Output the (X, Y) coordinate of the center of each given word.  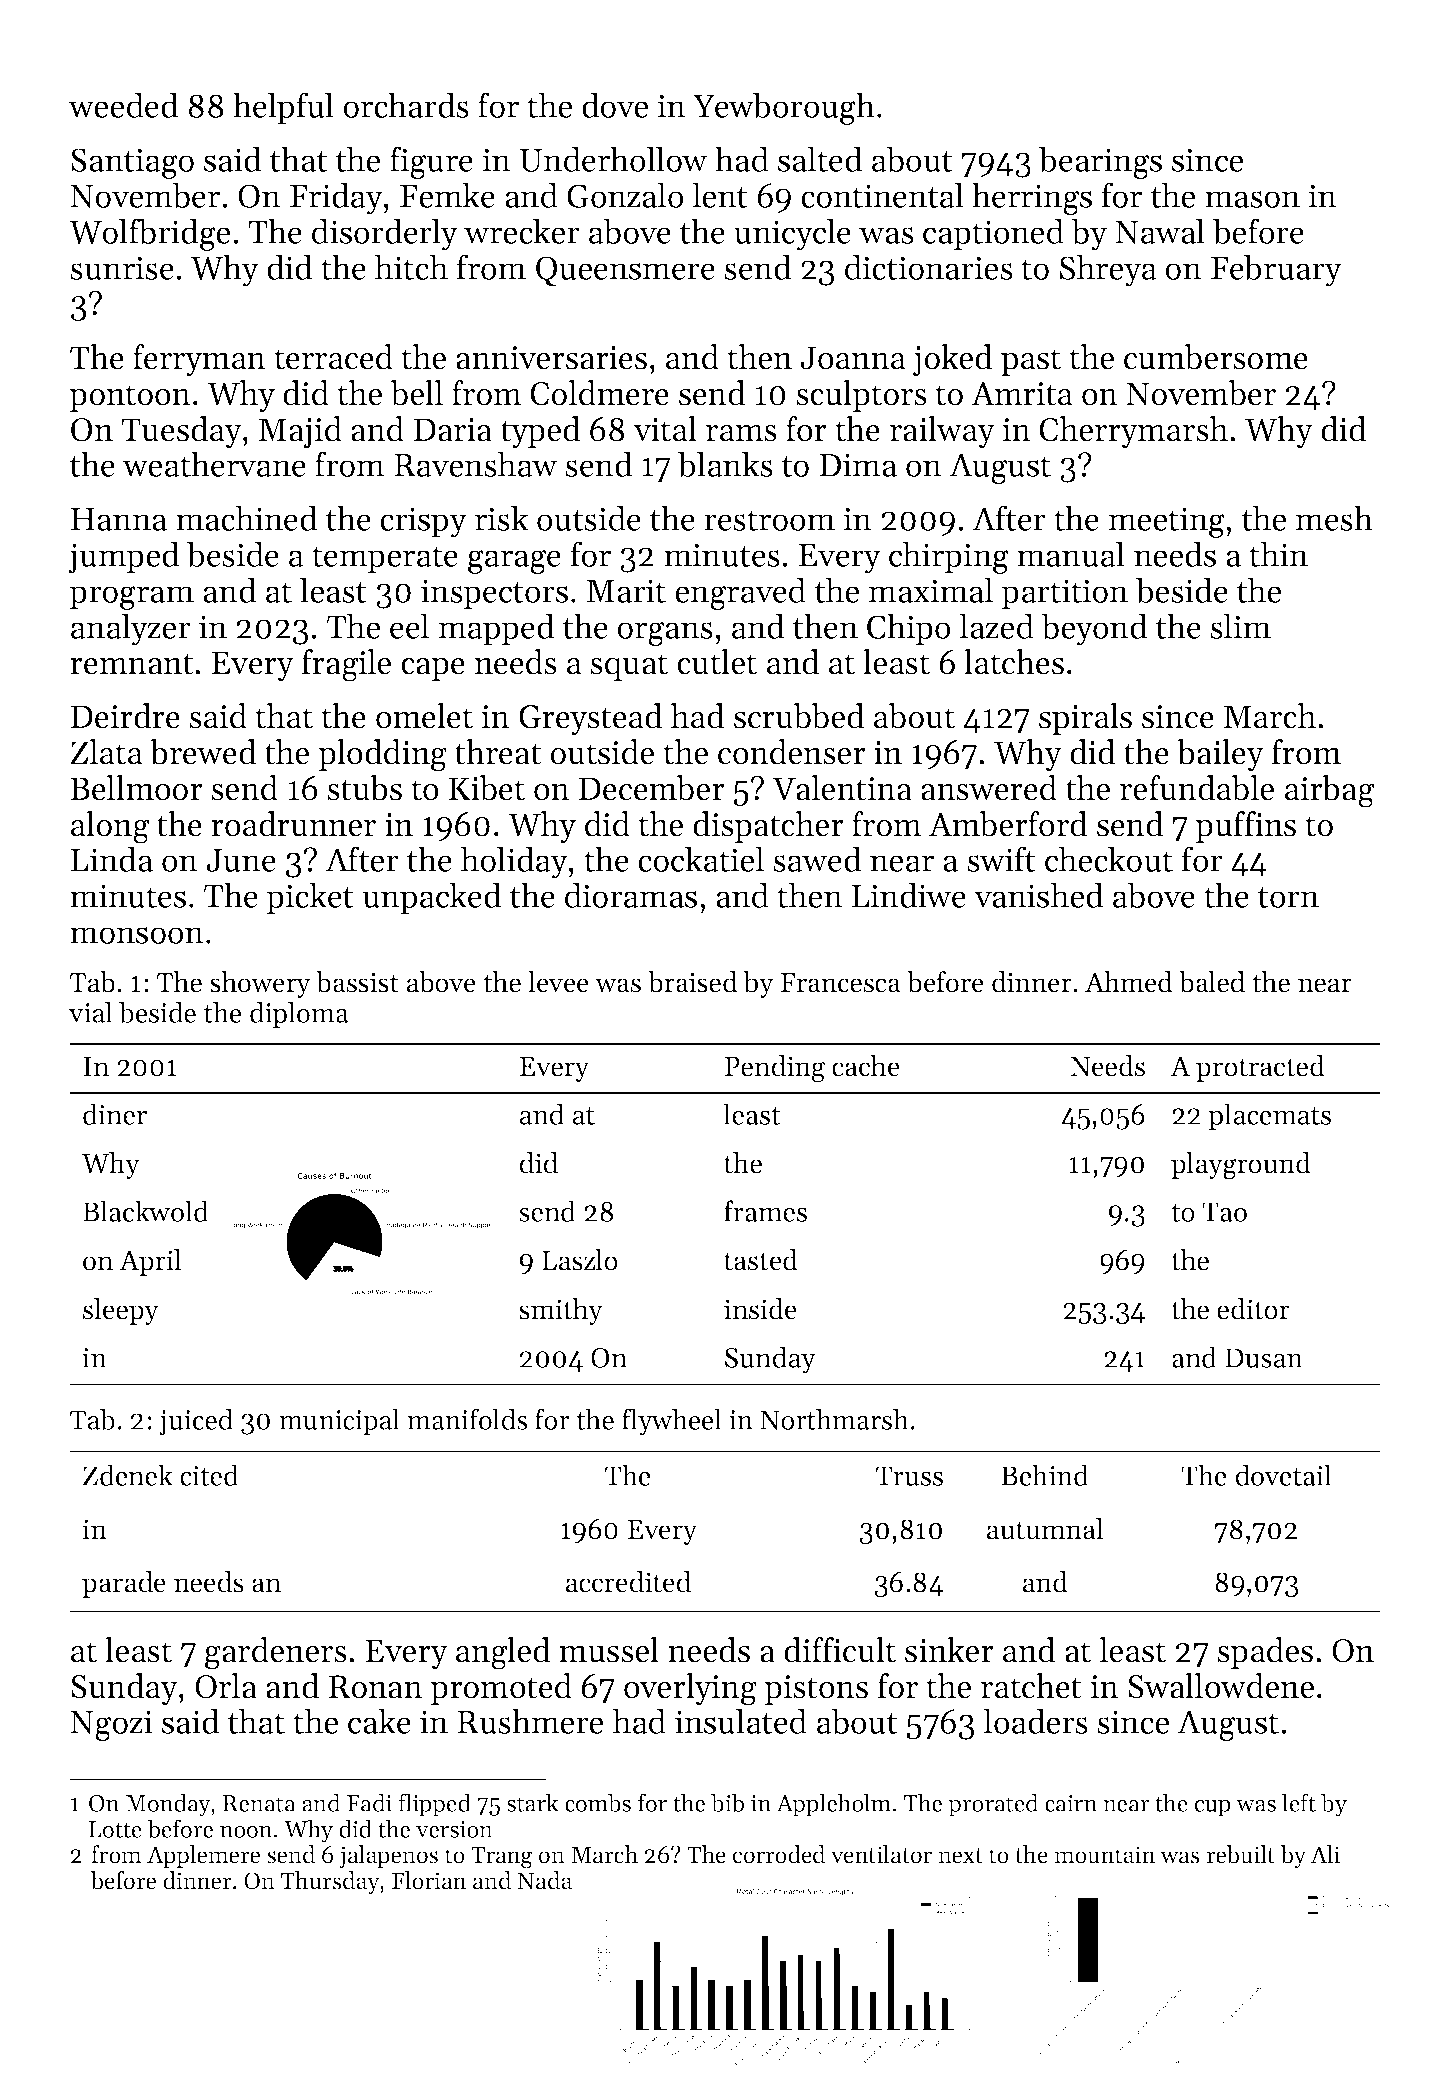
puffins (1245, 827)
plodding (382, 755)
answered (989, 788)
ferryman (199, 360)
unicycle (792, 234)
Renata (259, 1803)
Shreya (1108, 270)
